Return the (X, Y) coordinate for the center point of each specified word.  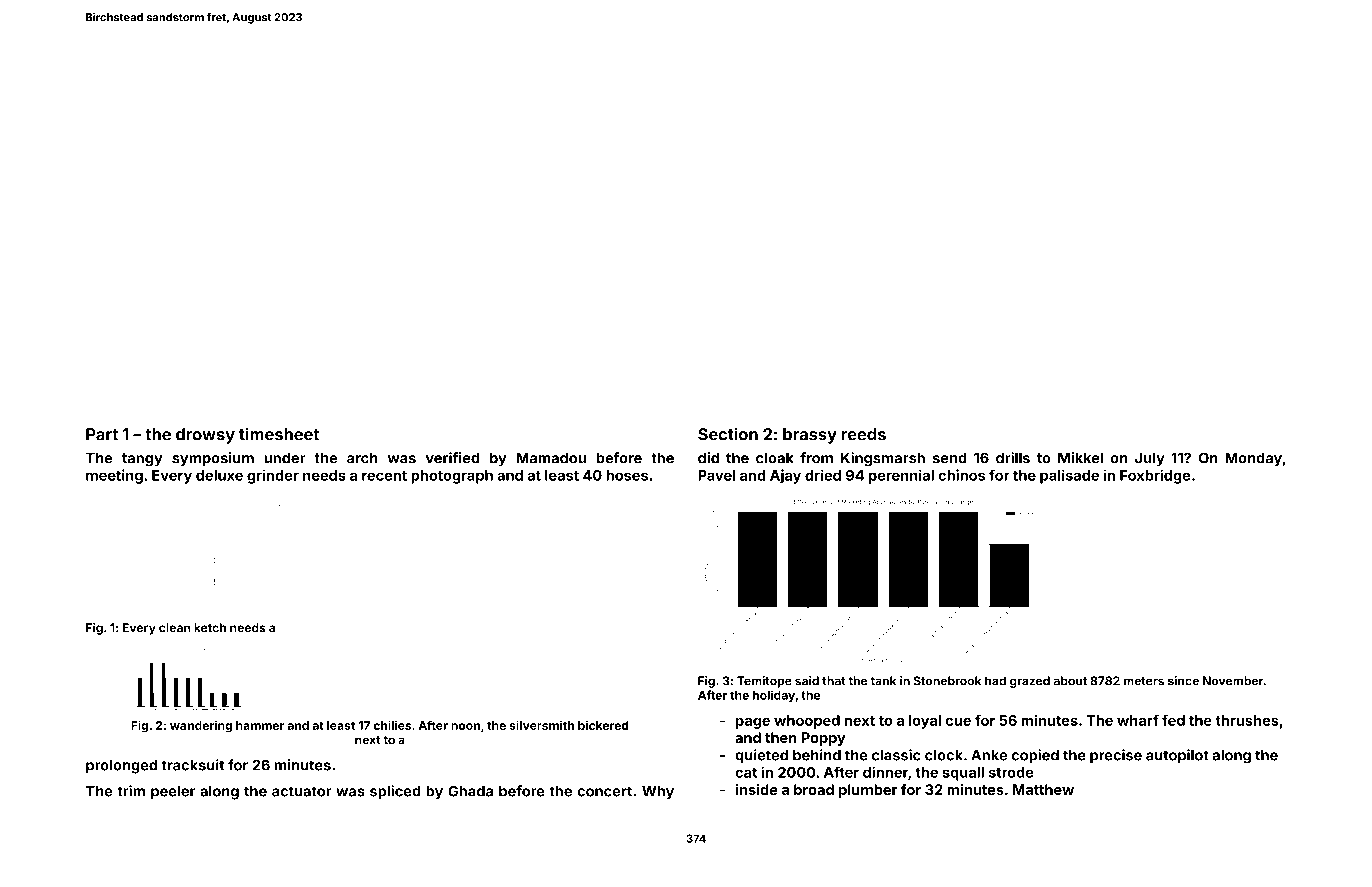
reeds (864, 434)
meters (1144, 681)
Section (728, 434)
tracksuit (192, 765)
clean (175, 627)
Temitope (764, 682)
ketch (210, 627)
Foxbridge (1155, 476)
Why (658, 793)
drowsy (205, 436)
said (807, 681)
